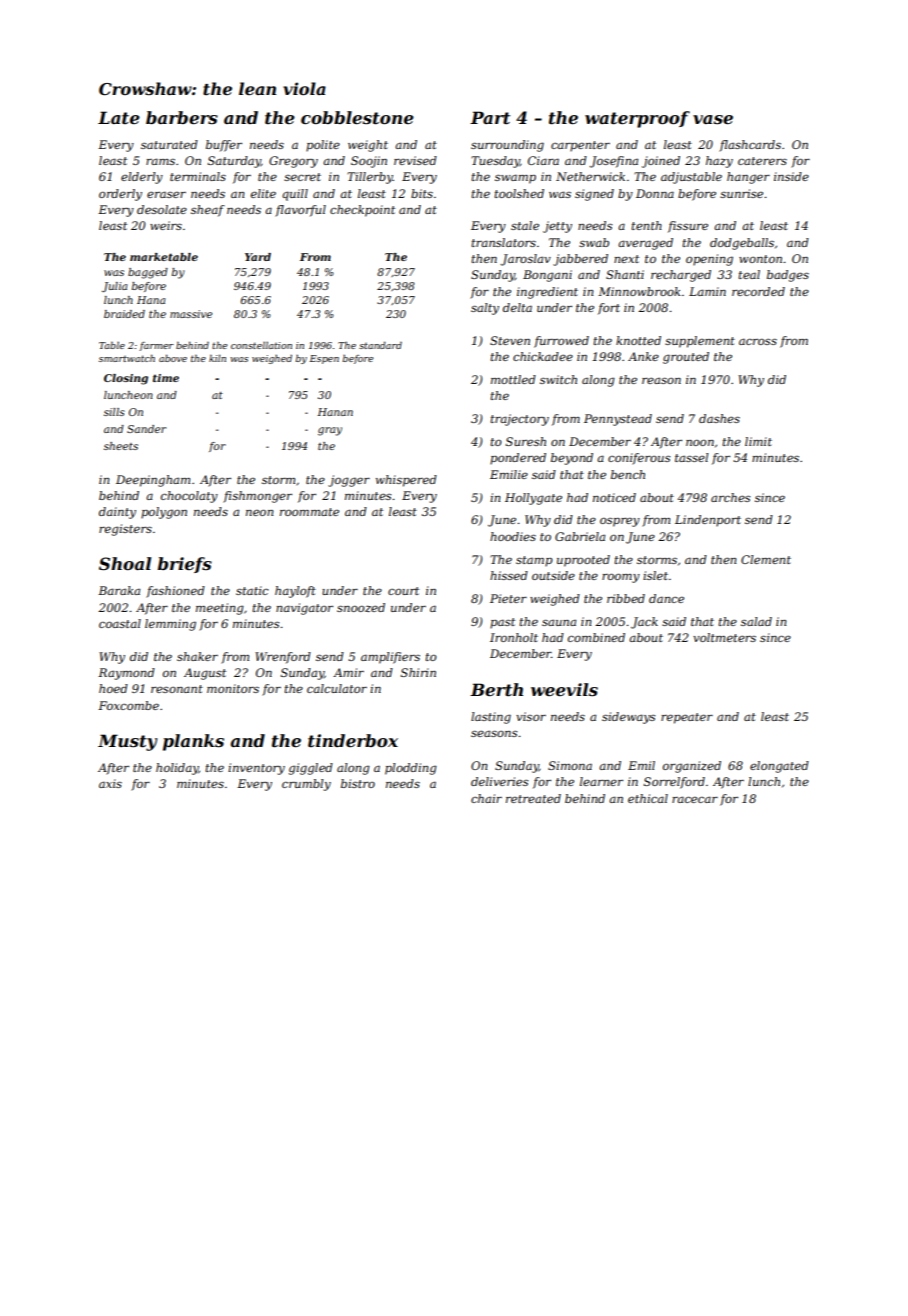 This image has width=908, height=1316. I want to click on dashes, so click(719, 418).
